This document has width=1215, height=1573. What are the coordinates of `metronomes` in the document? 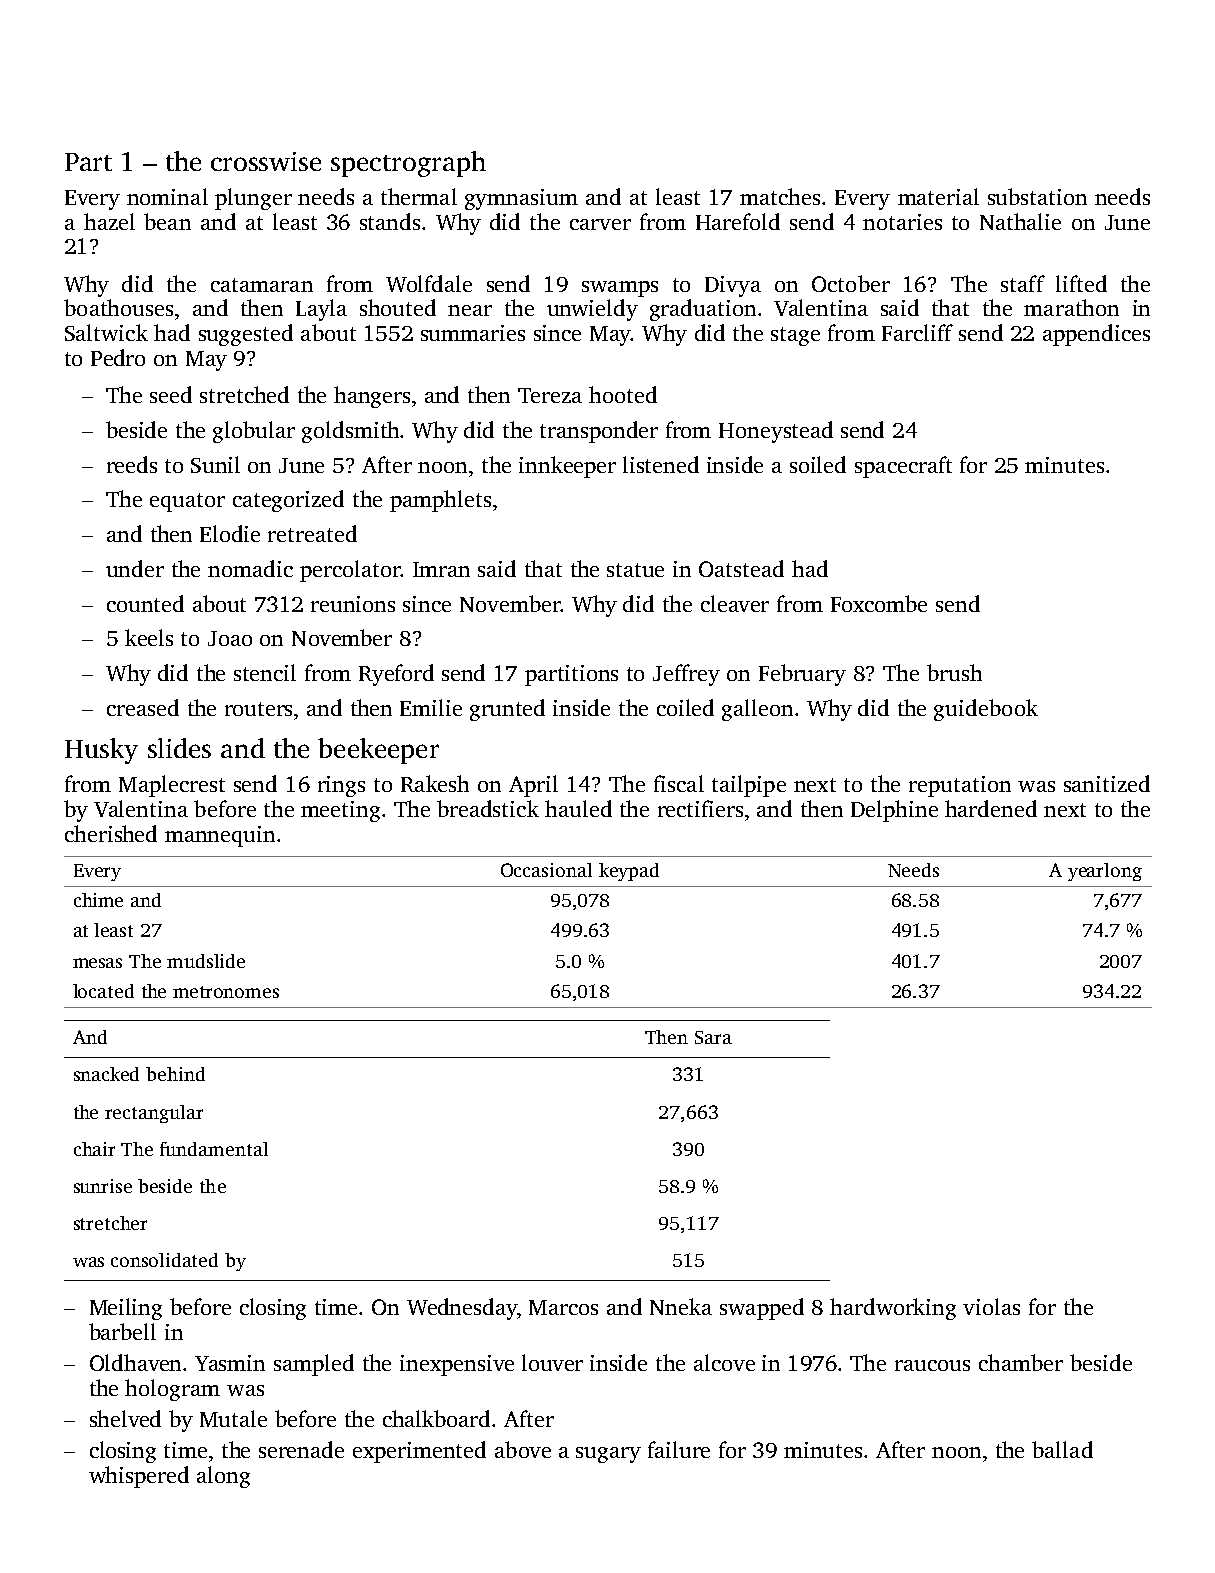 It's located at (226, 992).
